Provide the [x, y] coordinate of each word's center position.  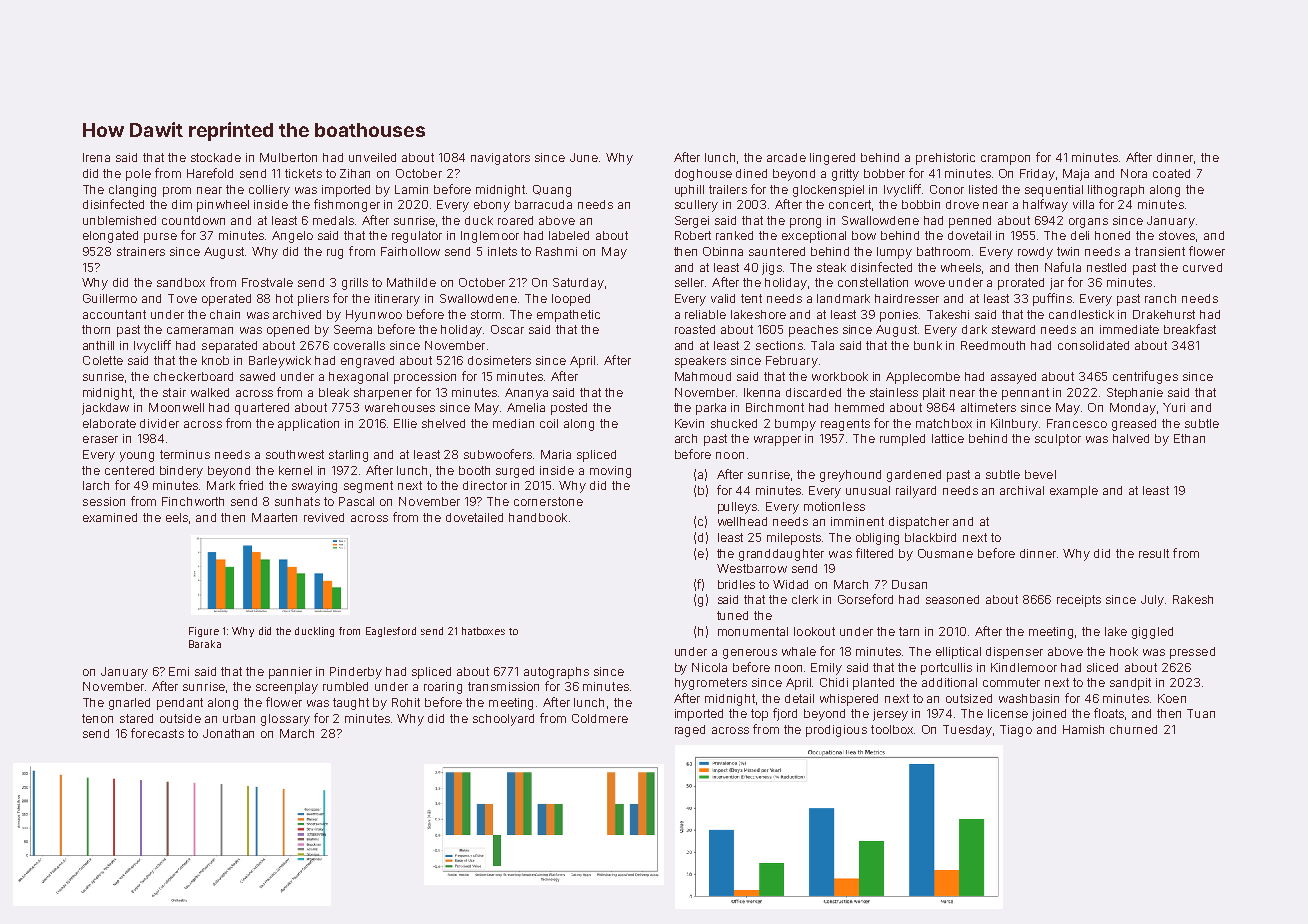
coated [1171, 173]
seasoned [952, 599]
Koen [1172, 698]
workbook [840, 376]
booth [474, 470]
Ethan [1189, 438]
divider [159, 423]
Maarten [274, 517]
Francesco [1077, 423]
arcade [786, 157]
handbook [538, 517]
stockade [216, 157]
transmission [503, 686]
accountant [114, 314]
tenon [97, 718]
